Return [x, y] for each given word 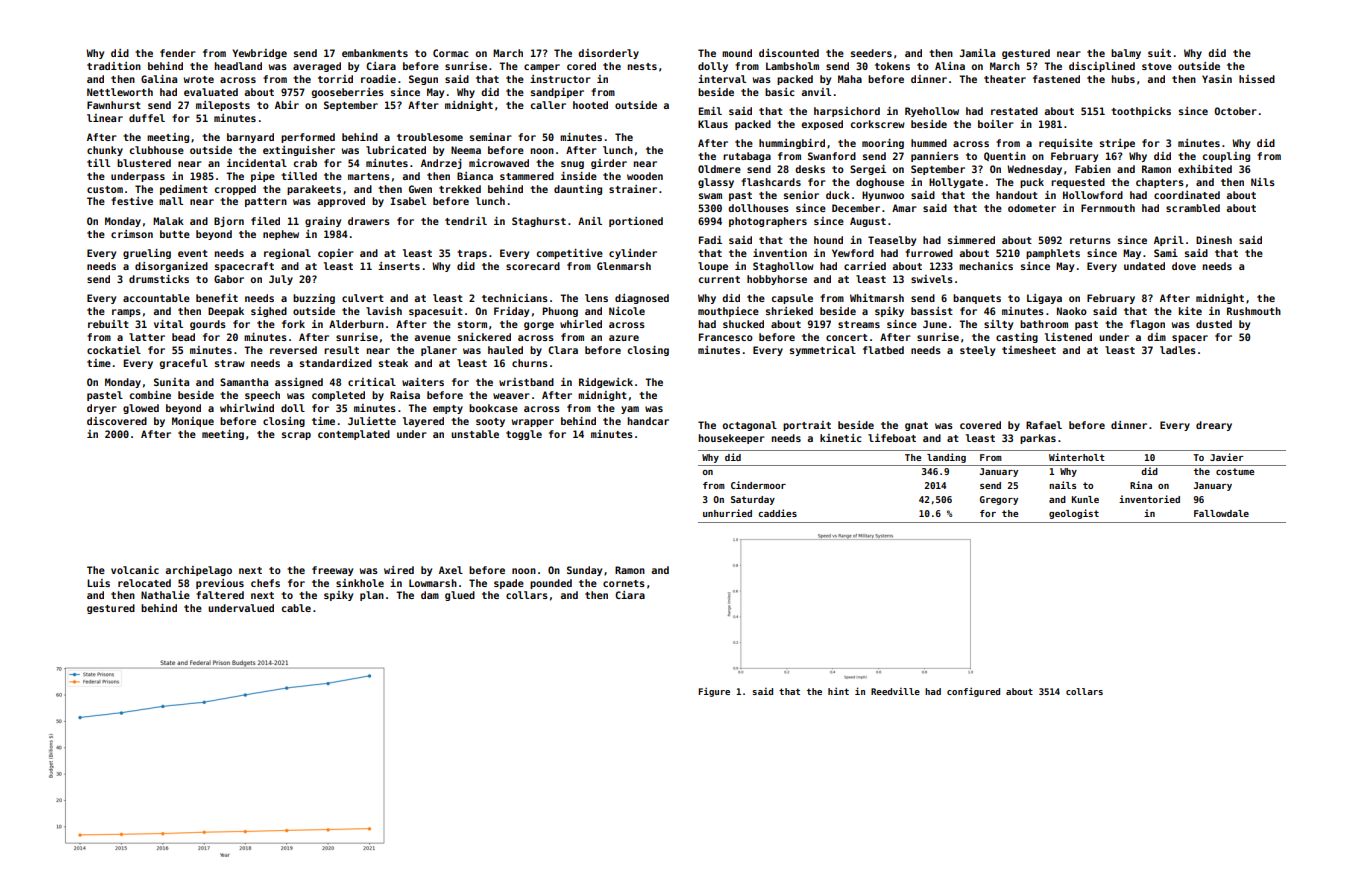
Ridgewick [606, 383]
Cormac [451, 53]
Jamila [977, 53]
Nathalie [165, 595]
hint [838, 691]
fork [293, 324]
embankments [375, 53]
